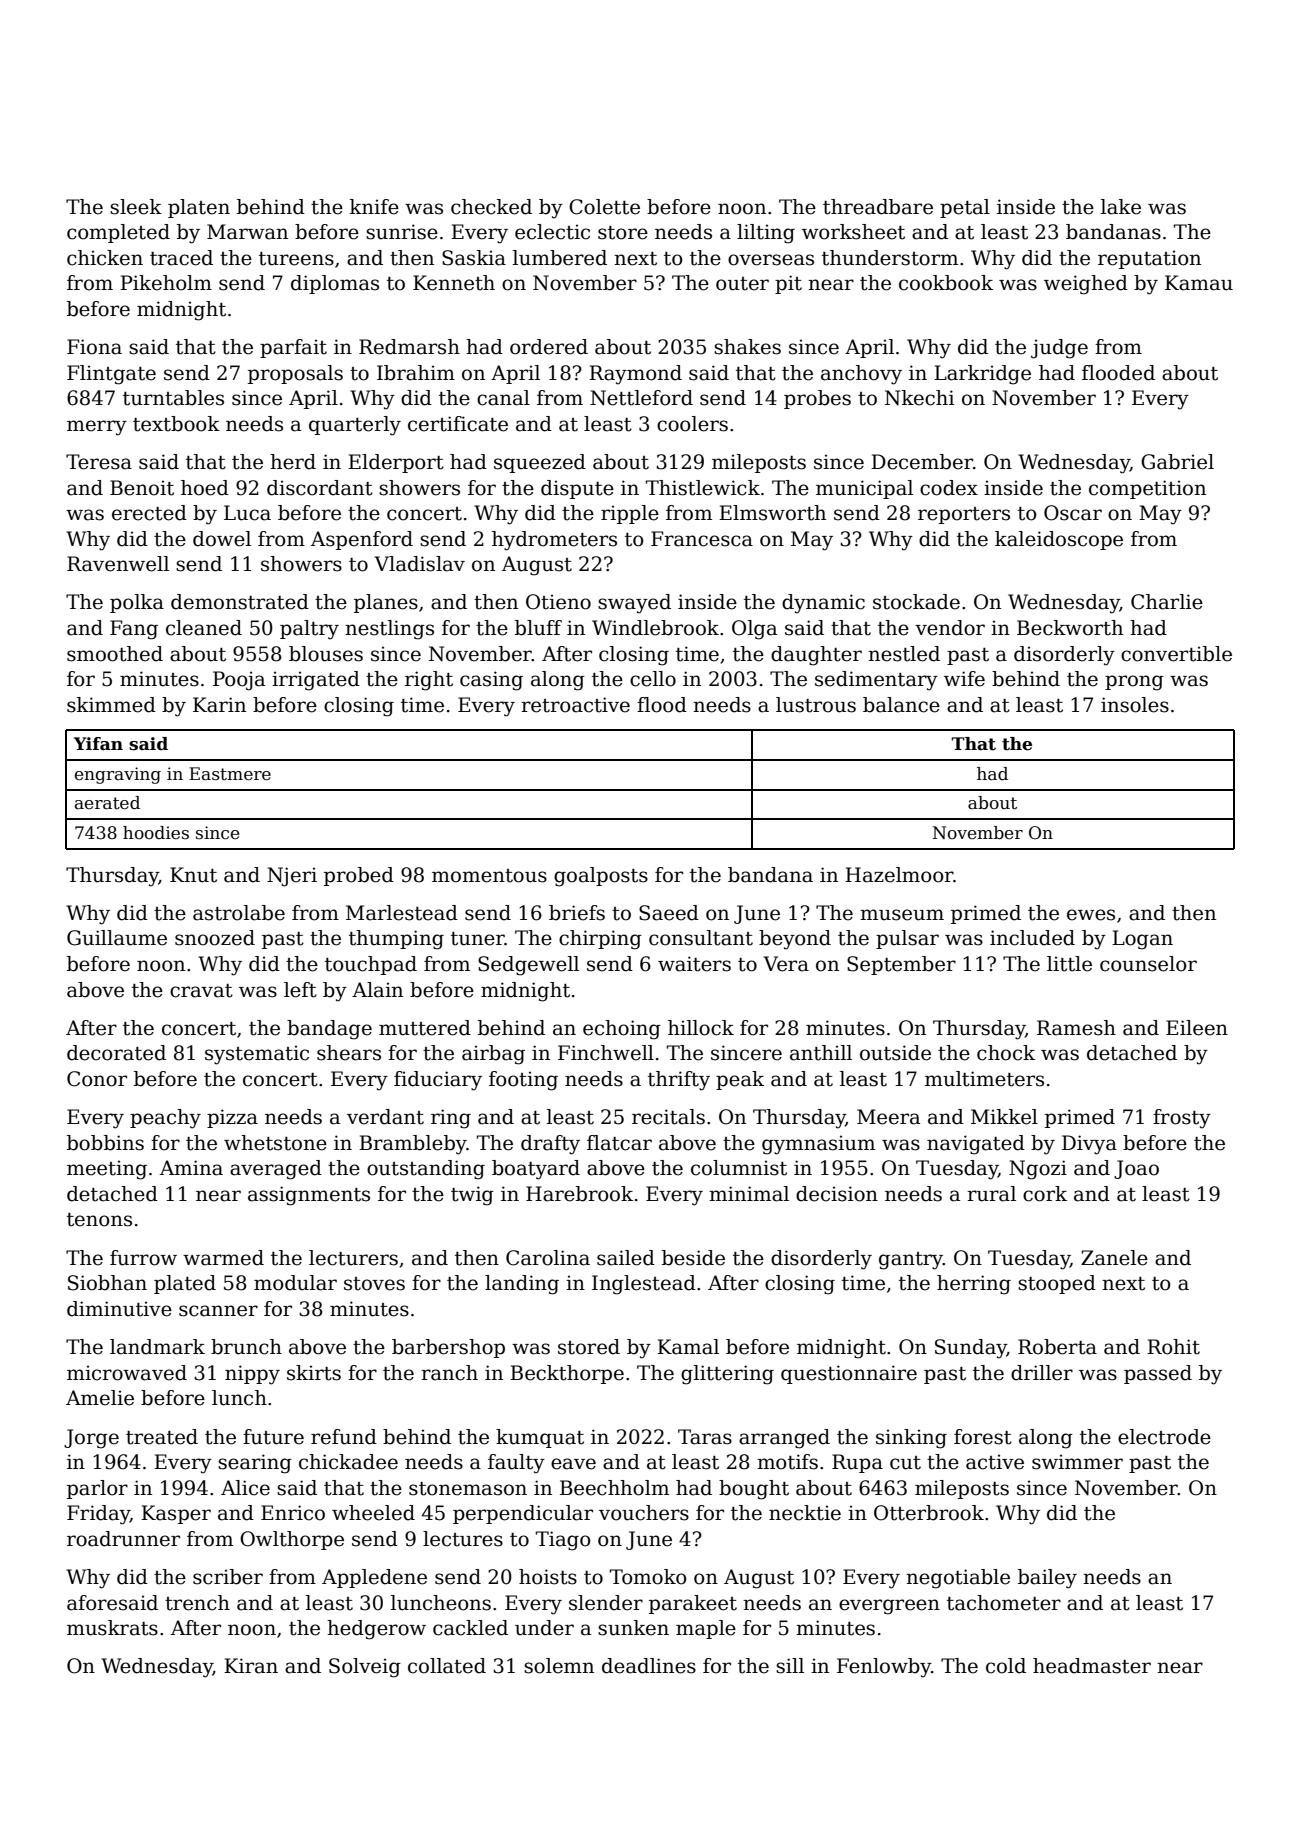 This page has height=1838, width=1300. What do you see at coordinates (1091, 915) in the page?
I see `ewes` at bounding box center [1091, 915].
